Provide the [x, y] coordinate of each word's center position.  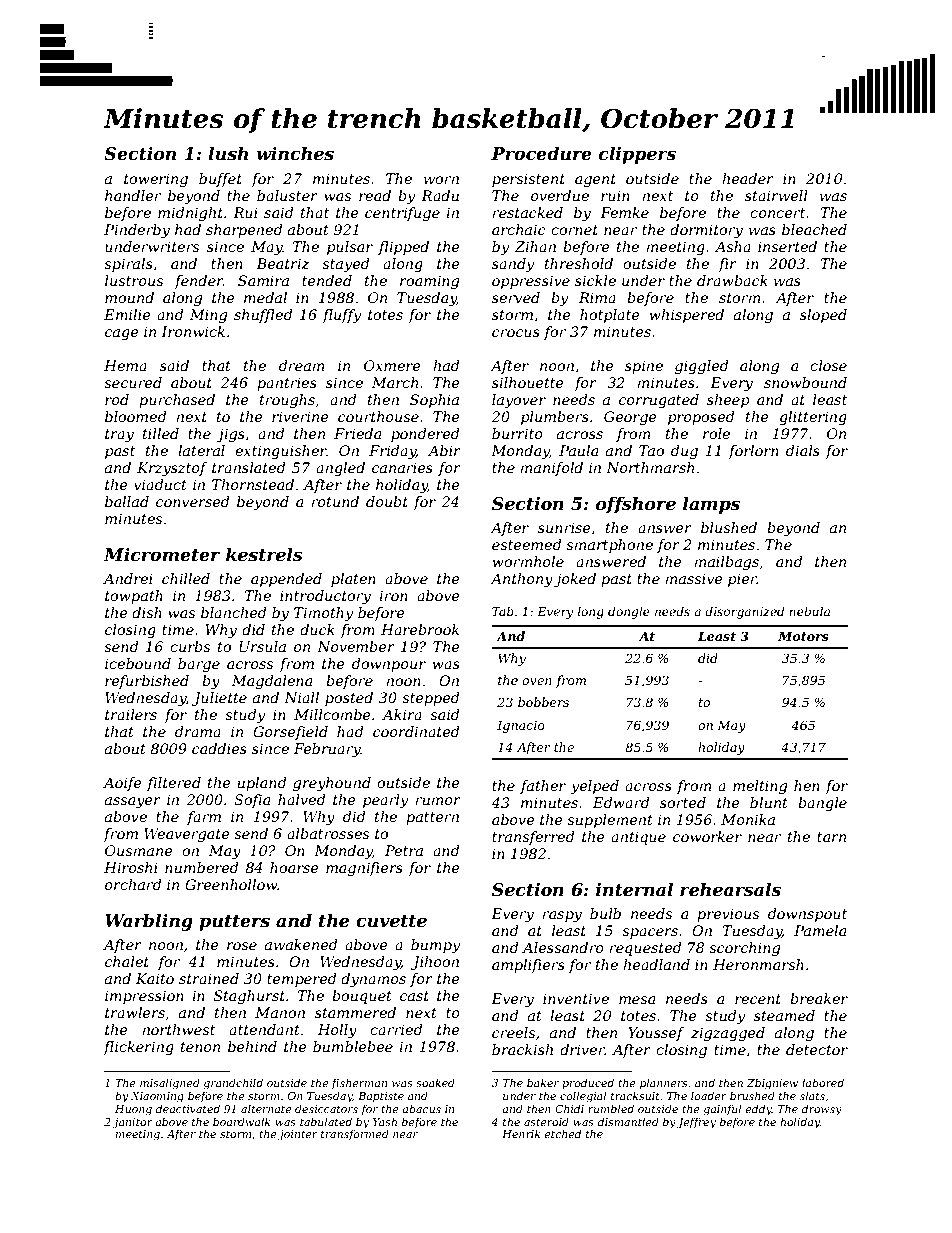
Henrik [521, 1133]
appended [286, 580]
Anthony [521, 580]
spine [644, 367]
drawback [732, 280]
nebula [809, 611]
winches [295, 153]
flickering [138, 1048]
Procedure [541, 153]
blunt [769, 802]
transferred [533, 838]
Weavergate [187, 835]
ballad [127, 501]
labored [823, 1082]
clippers [637, 155]
